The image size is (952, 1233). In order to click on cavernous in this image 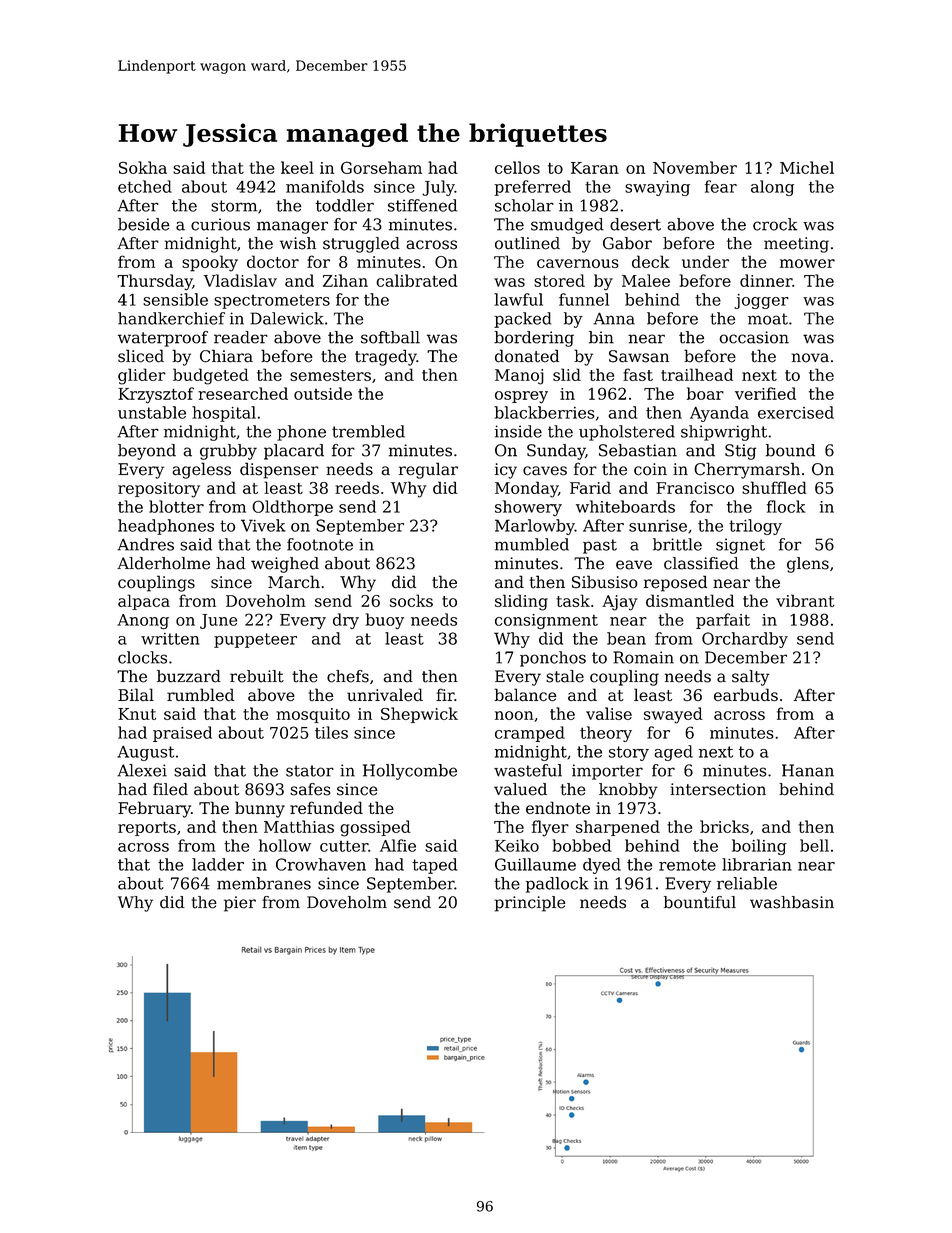, I will do `click(578, 263)`.
